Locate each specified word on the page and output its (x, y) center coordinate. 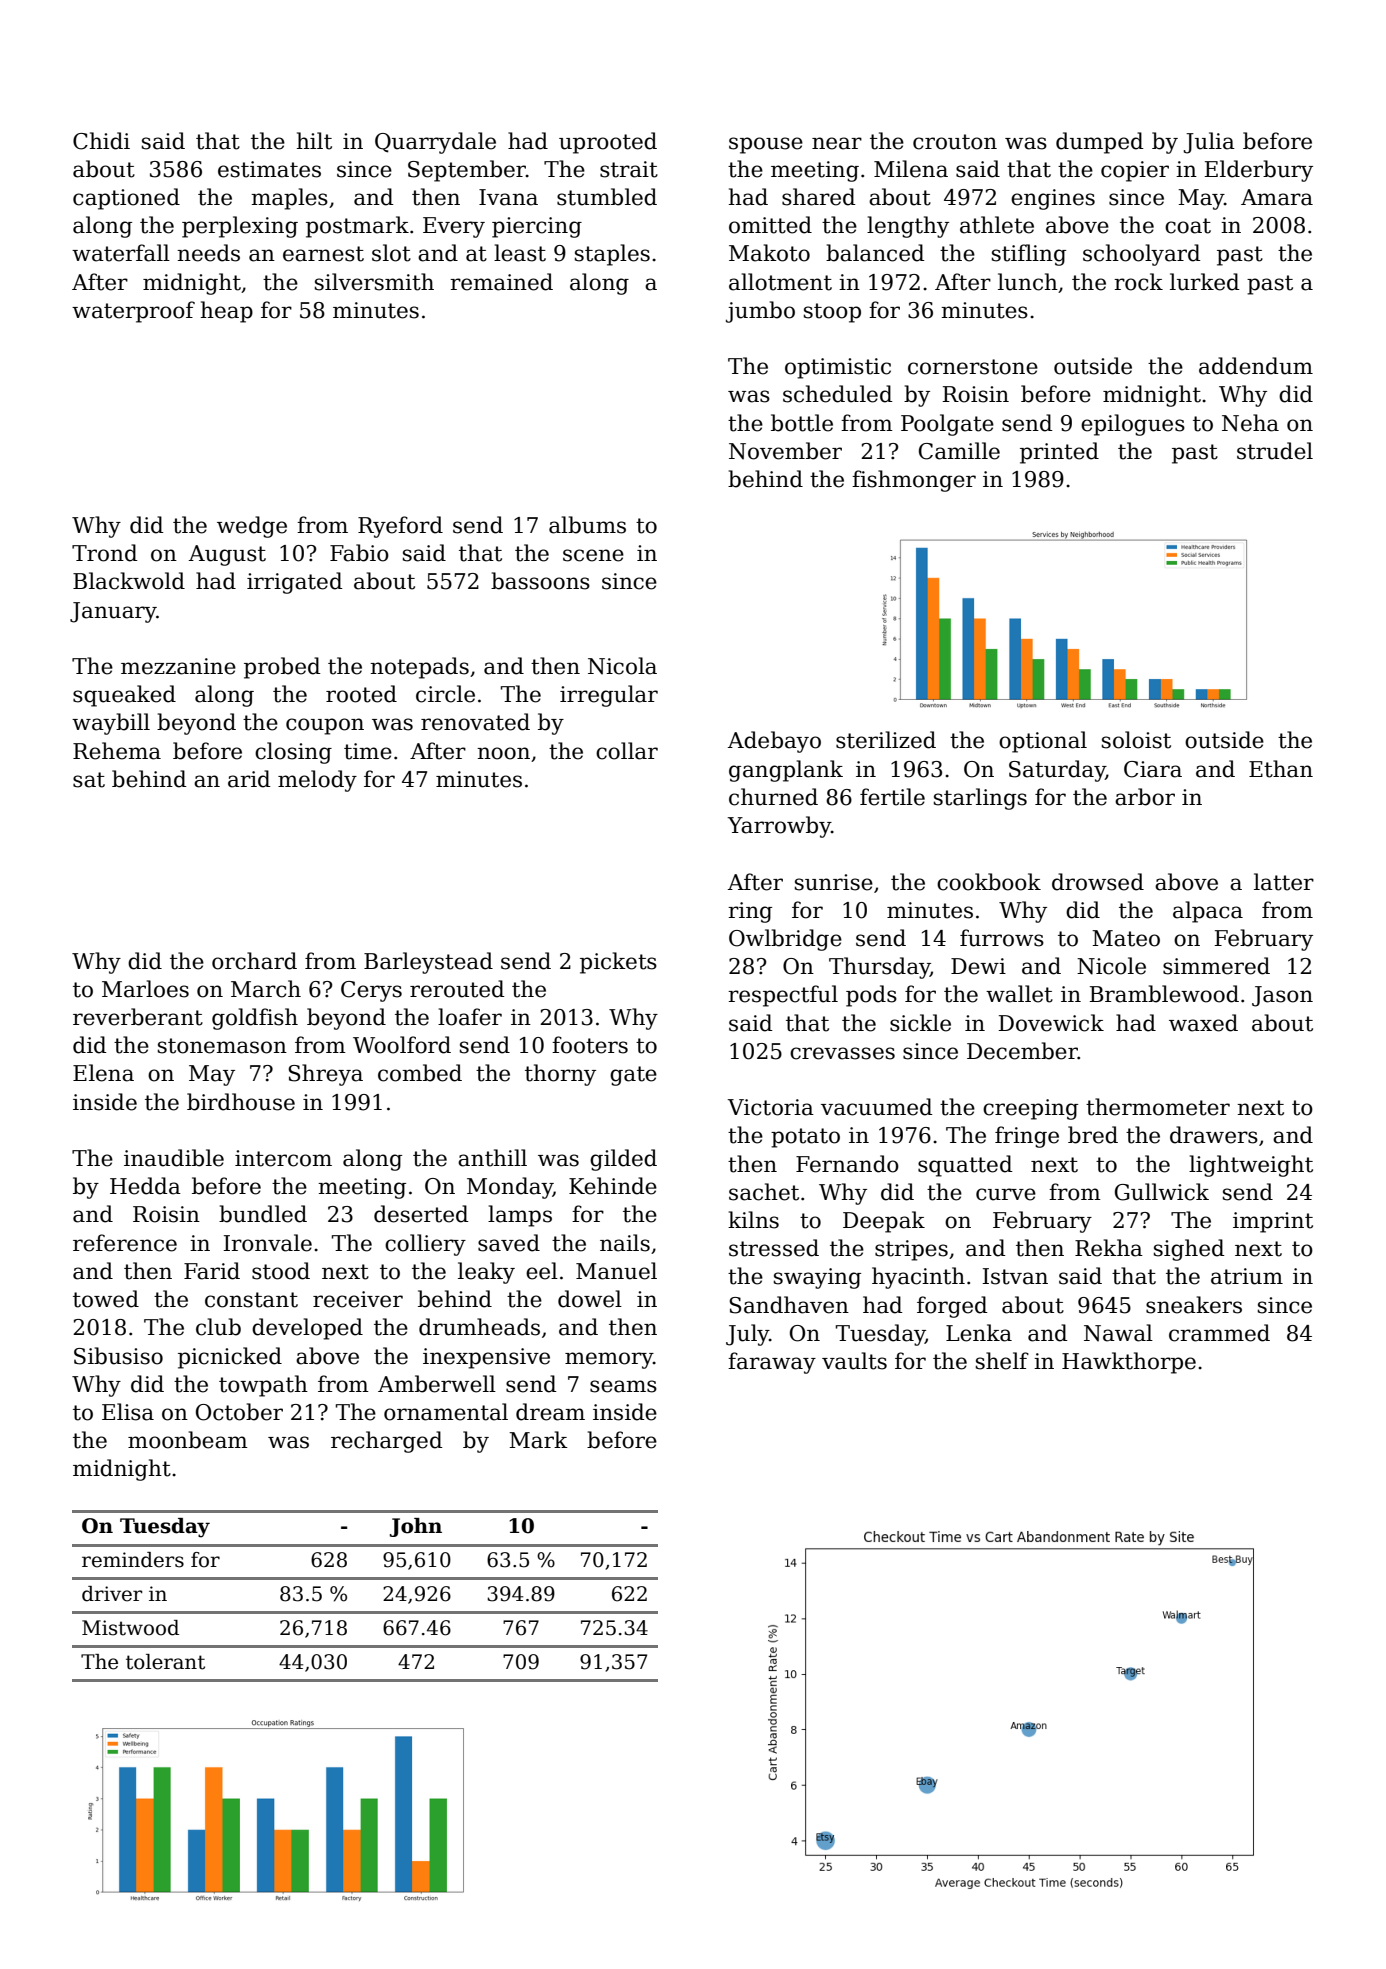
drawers (1214, 1135)
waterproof (133, 312)
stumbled (607, 197)
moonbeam (188, 1440)
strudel (1275, 451)
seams (623, 1386)
